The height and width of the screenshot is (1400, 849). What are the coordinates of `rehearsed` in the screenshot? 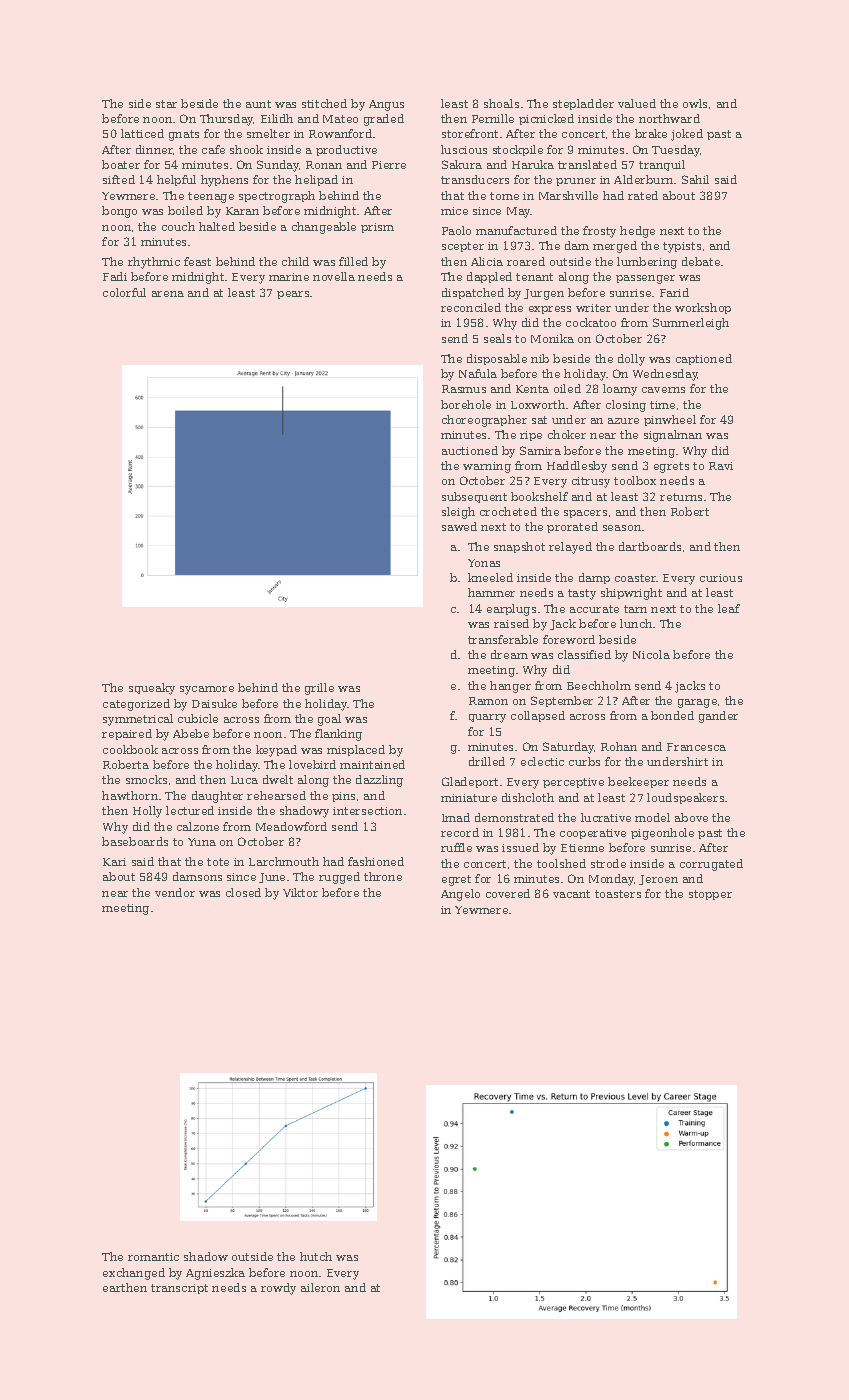 It's located at (276, 795).
